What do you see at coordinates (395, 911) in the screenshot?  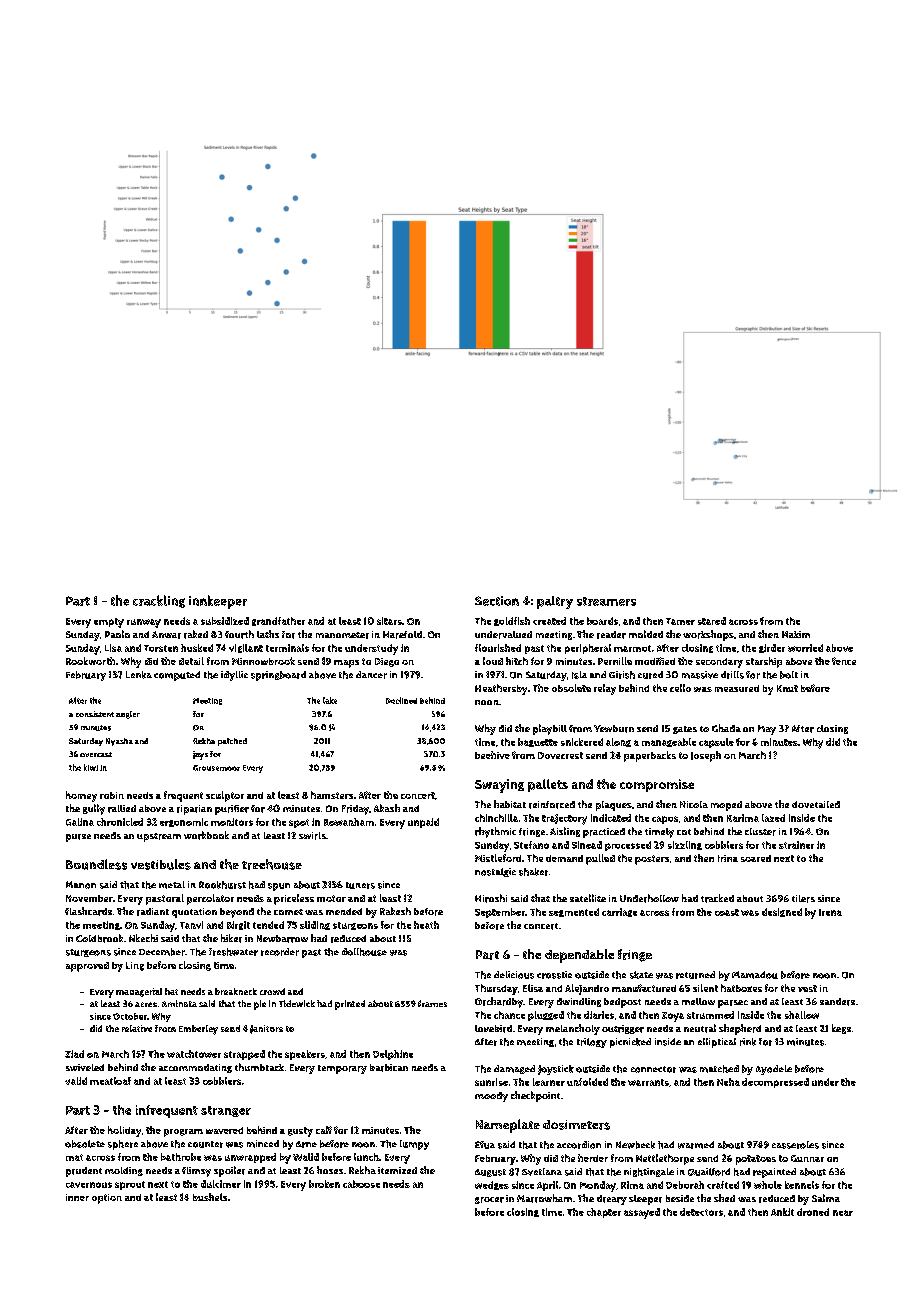 I see `Rakesh` at bounding box center [395, 911].
